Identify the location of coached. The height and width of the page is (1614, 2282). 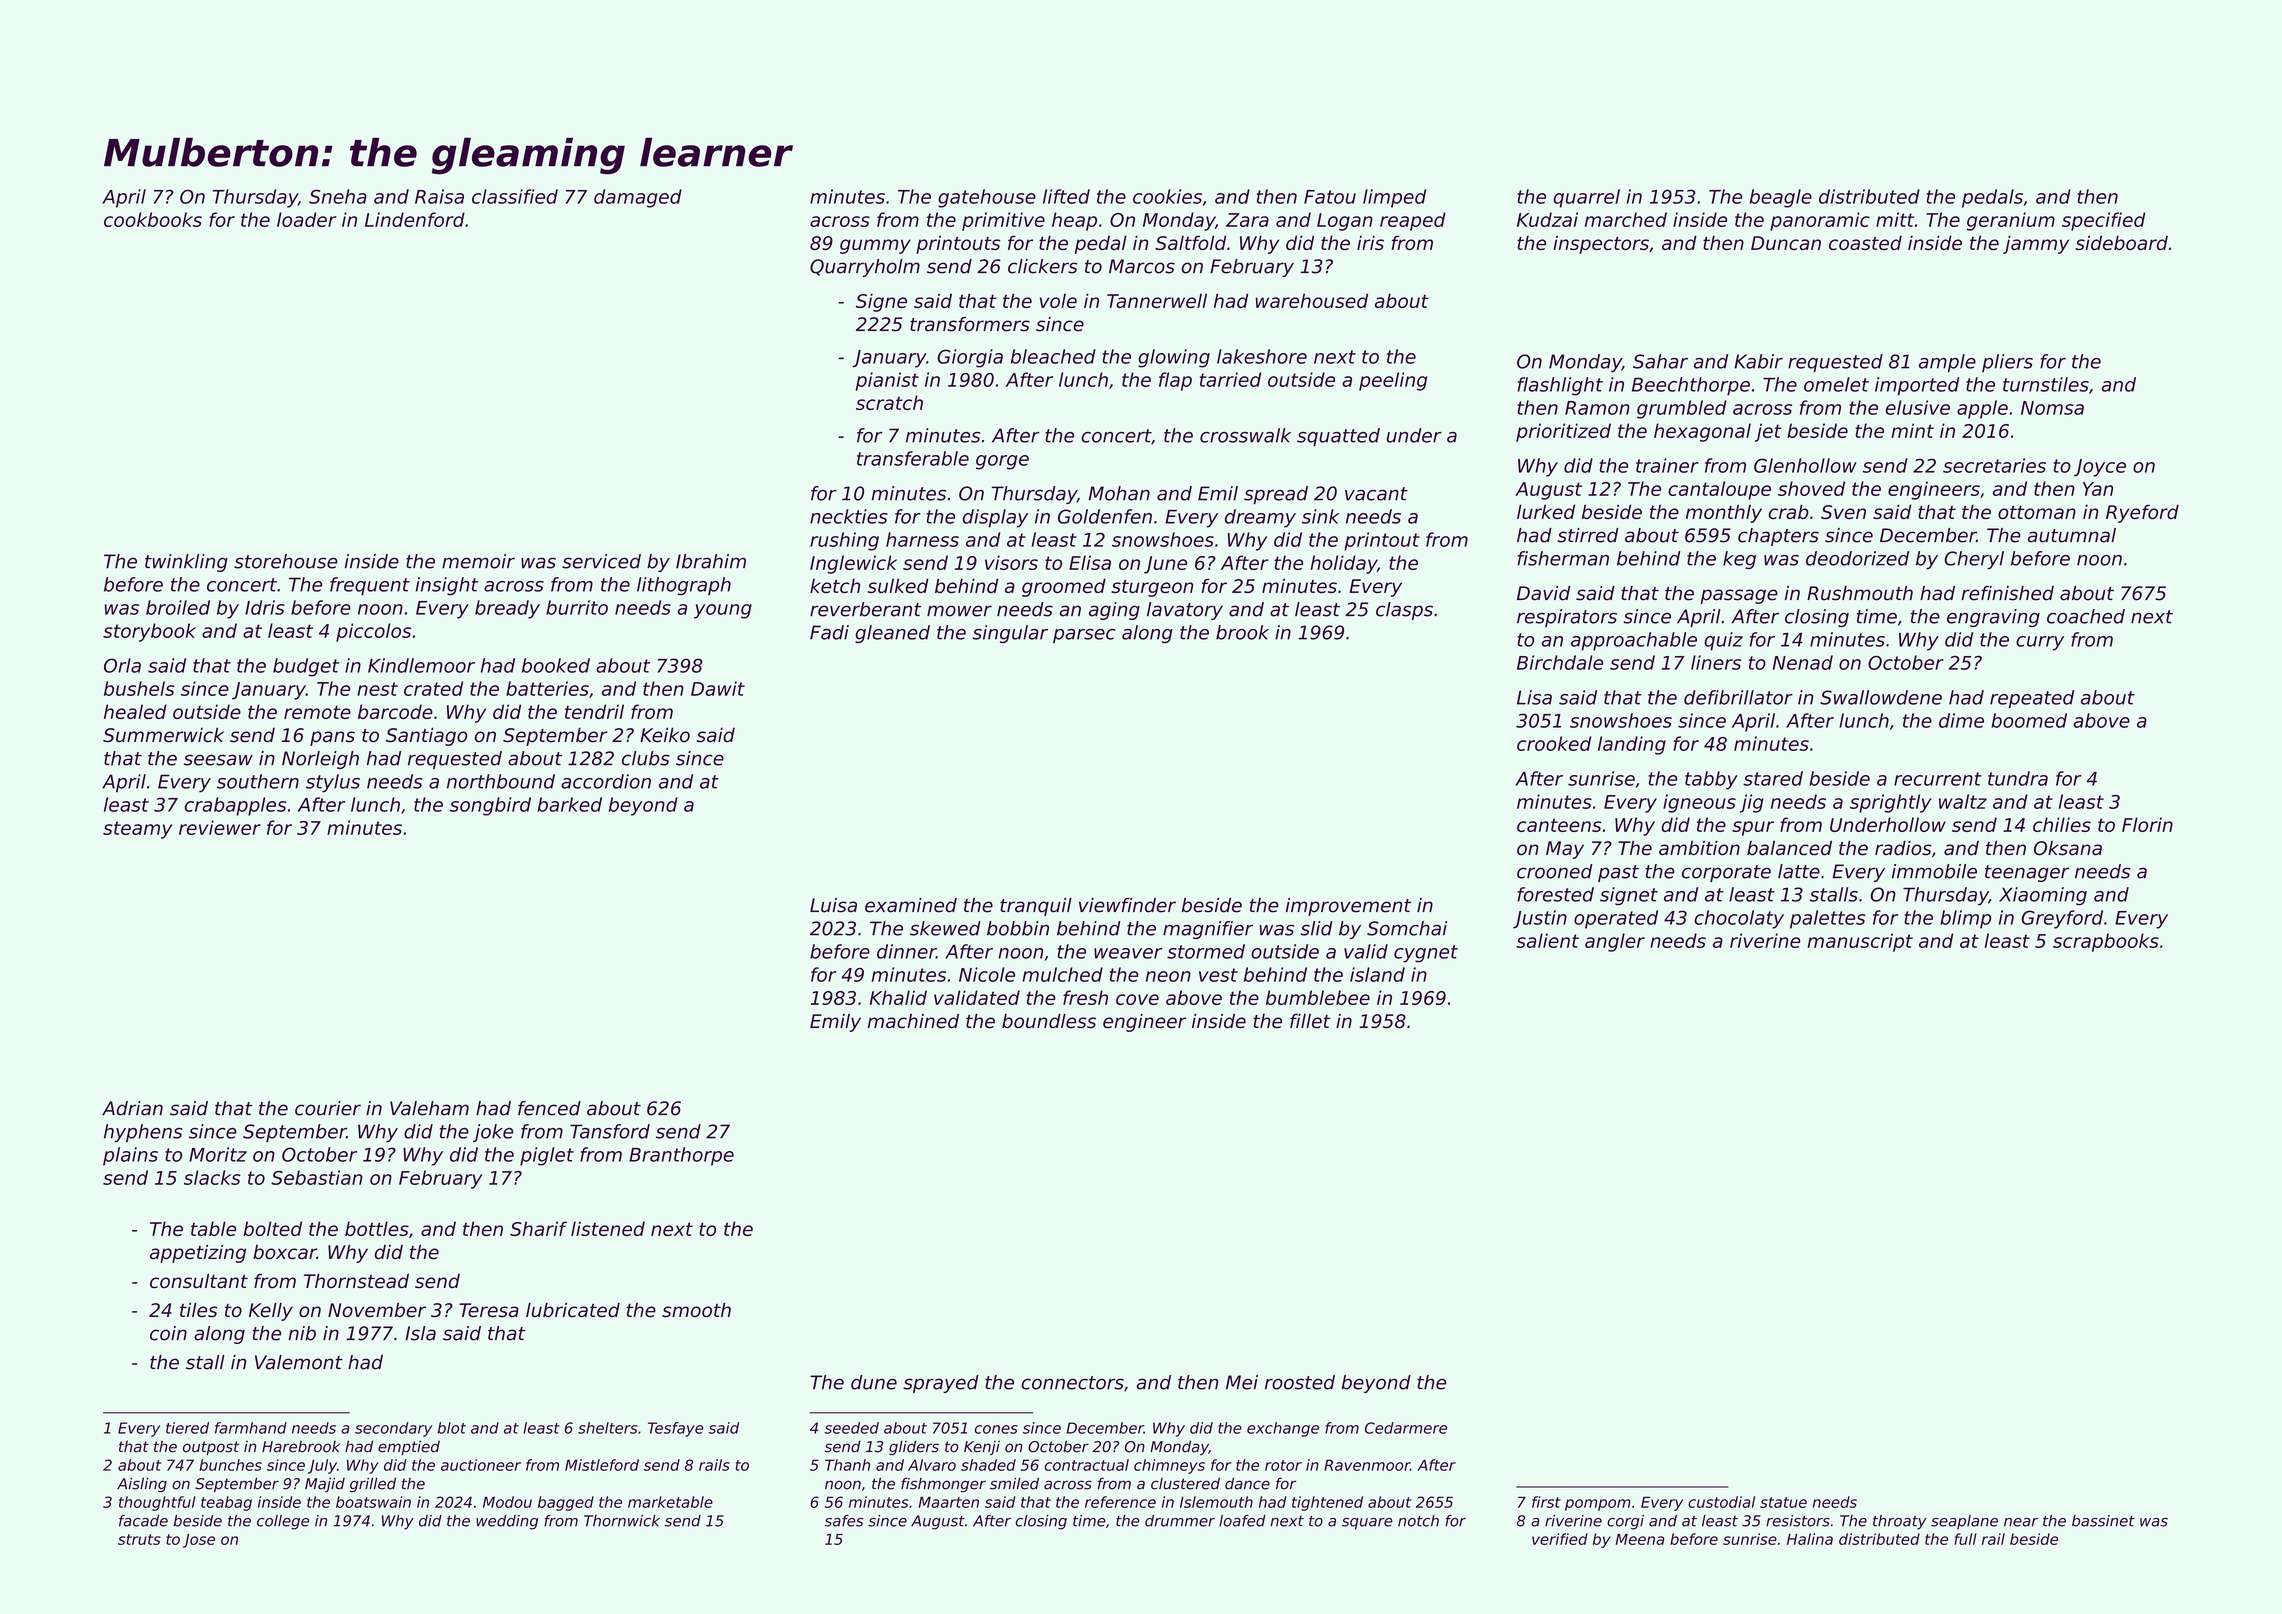
(2086, 616).
